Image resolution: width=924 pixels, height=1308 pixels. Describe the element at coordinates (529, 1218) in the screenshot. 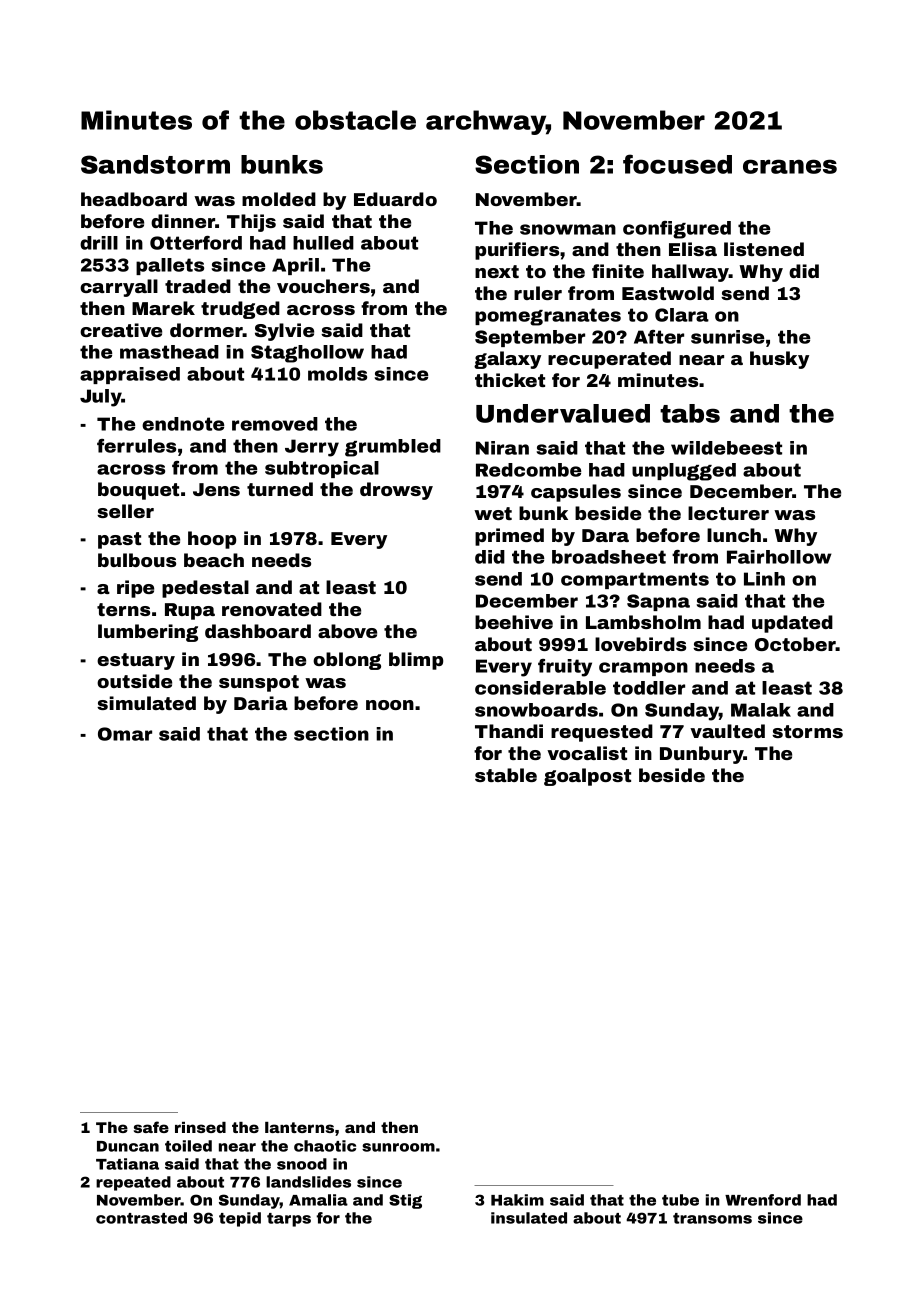

I see `insulated` at that location.
